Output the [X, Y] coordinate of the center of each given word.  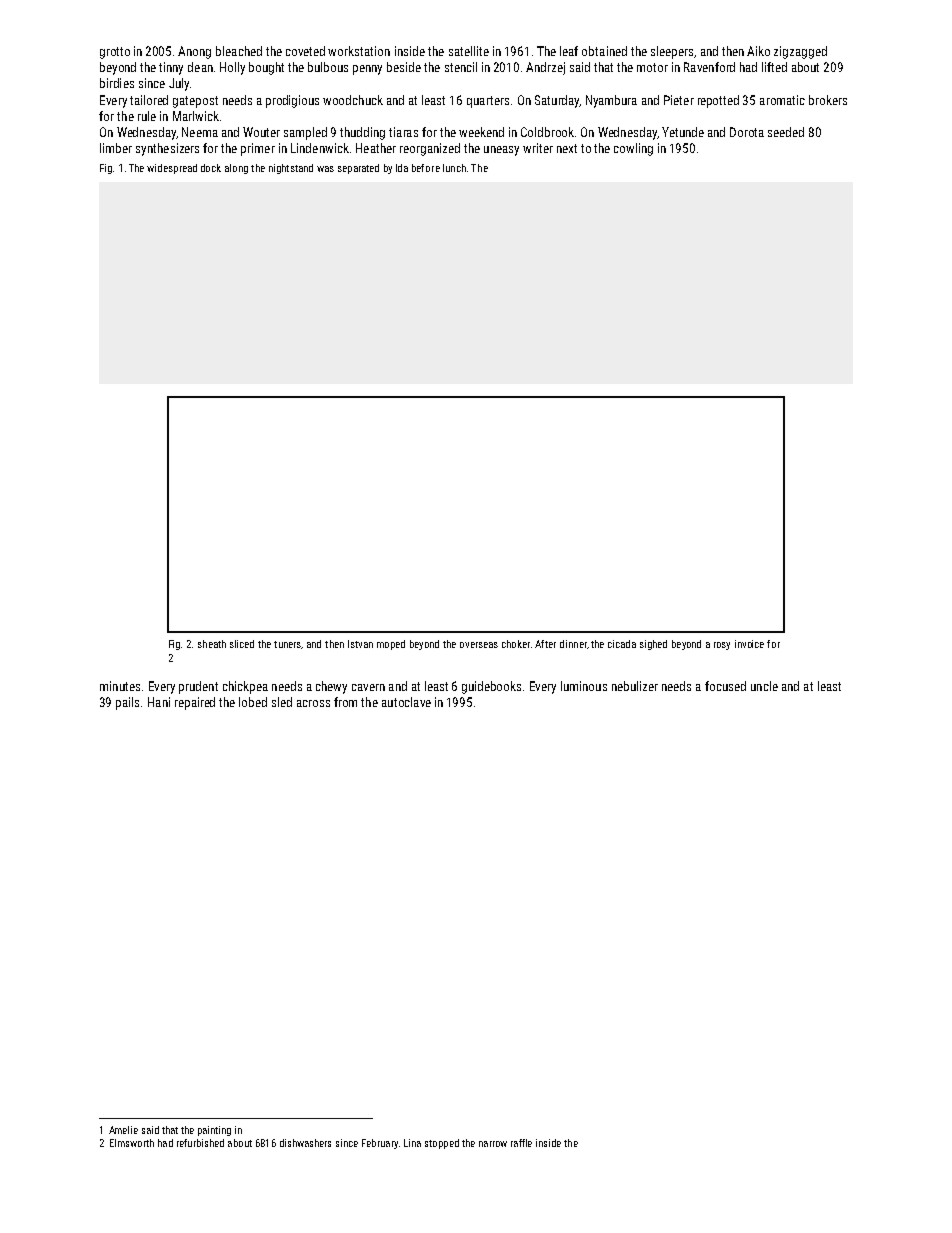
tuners [288, 645]
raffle [521, 1143]
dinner [573, 644]
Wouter [261, 132]
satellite [469, 51]
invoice [749, 644]
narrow [493, 1144]
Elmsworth [132, 1143]
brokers [828, 100]
